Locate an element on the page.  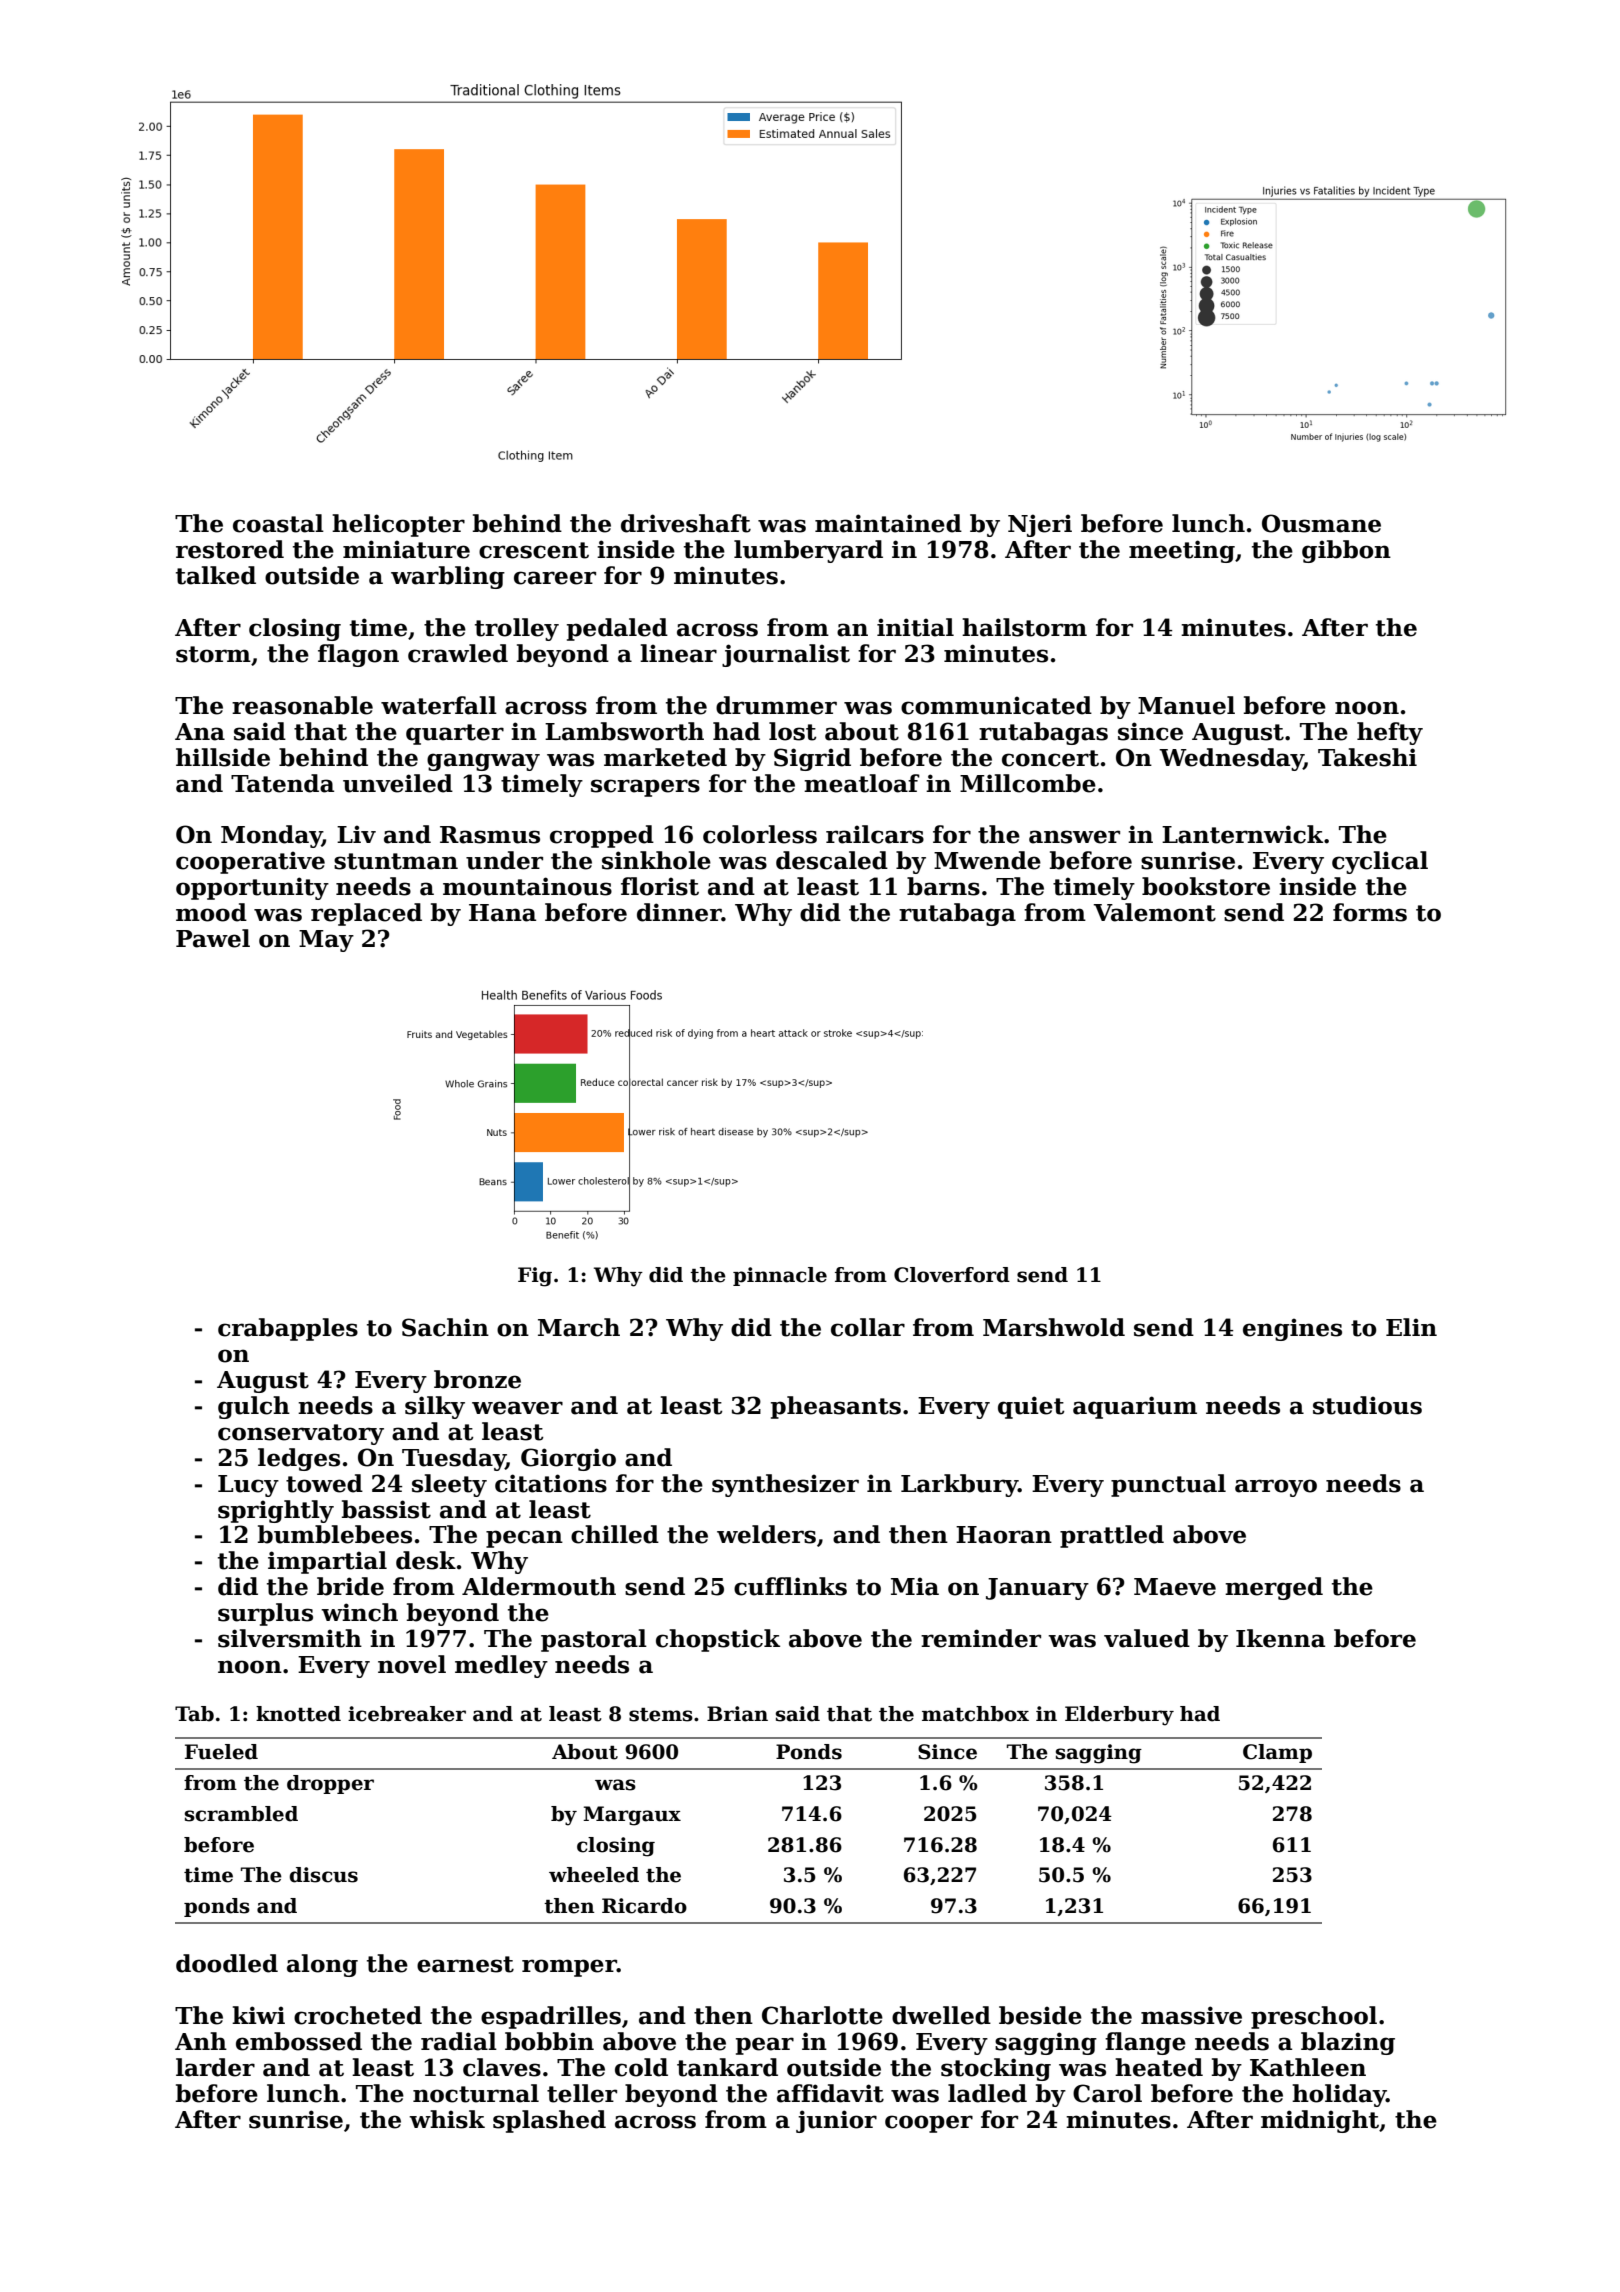
weaver is located at coordinates (517, 1408).
